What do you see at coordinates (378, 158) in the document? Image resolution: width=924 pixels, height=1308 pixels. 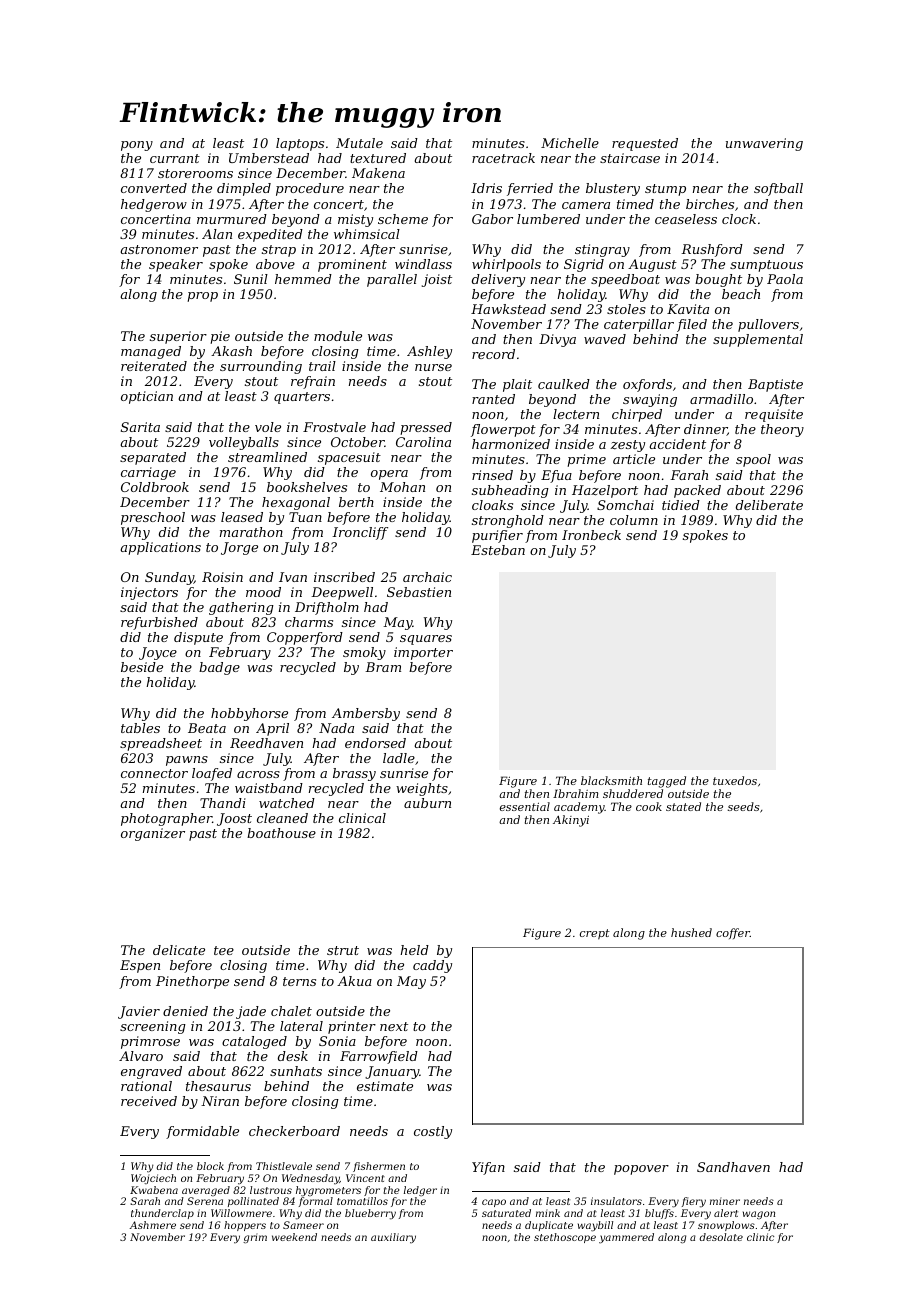 I see `textured` at bounding box center [378, 158].
